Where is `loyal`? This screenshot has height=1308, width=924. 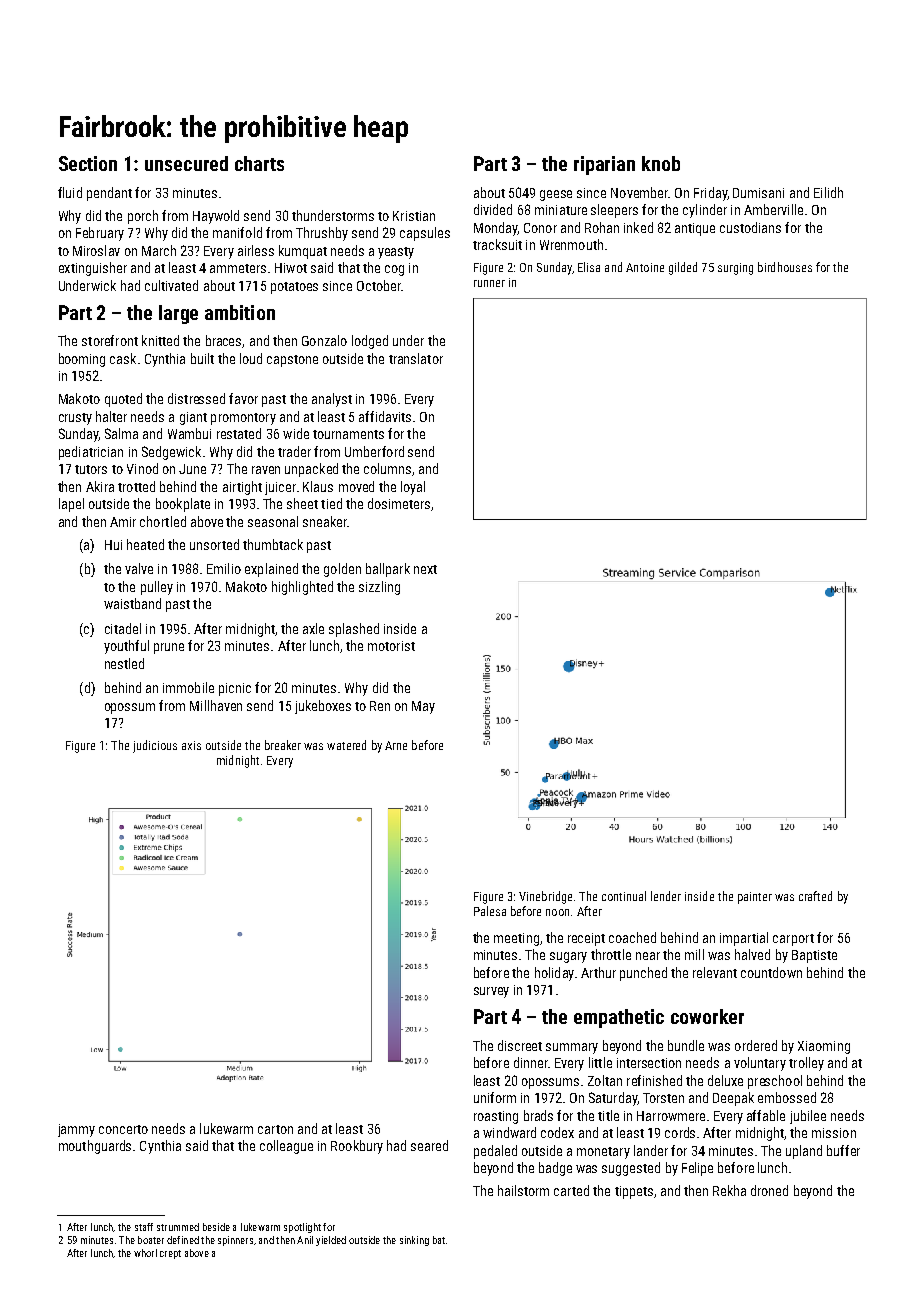
loyal is located at coordinates (413, 488).
